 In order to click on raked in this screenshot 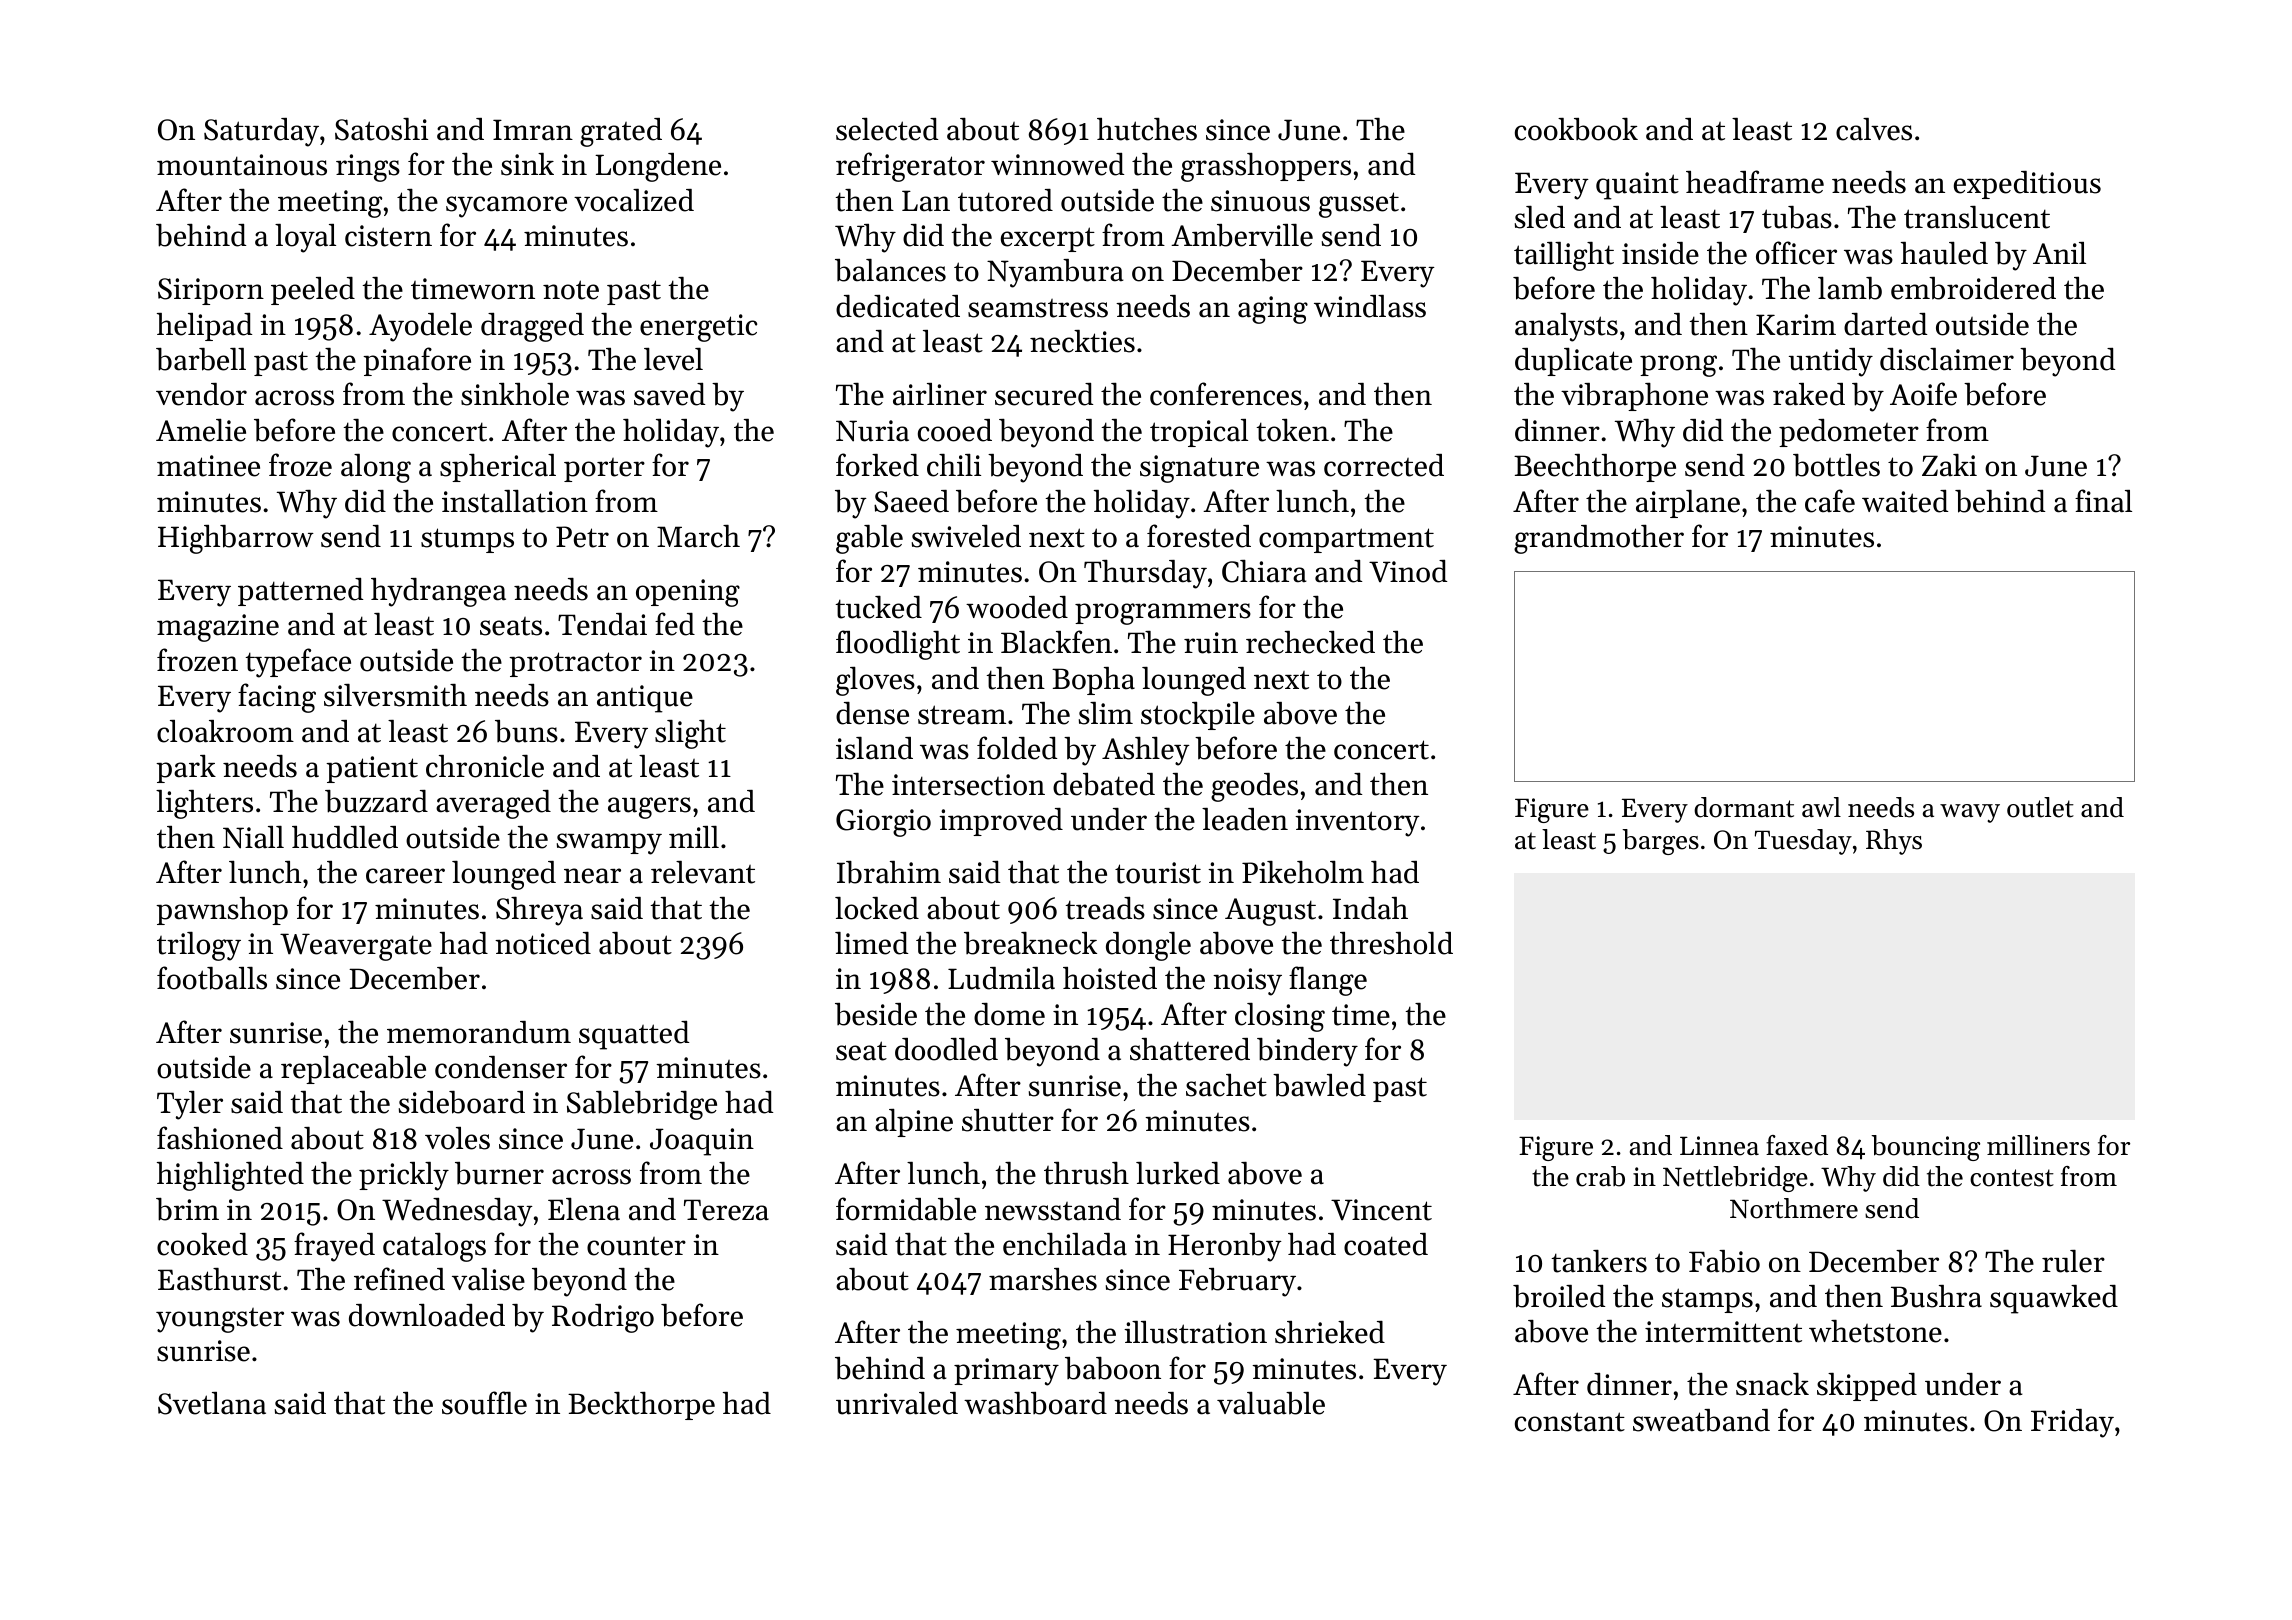, I will do `click(1809, 394)`.
